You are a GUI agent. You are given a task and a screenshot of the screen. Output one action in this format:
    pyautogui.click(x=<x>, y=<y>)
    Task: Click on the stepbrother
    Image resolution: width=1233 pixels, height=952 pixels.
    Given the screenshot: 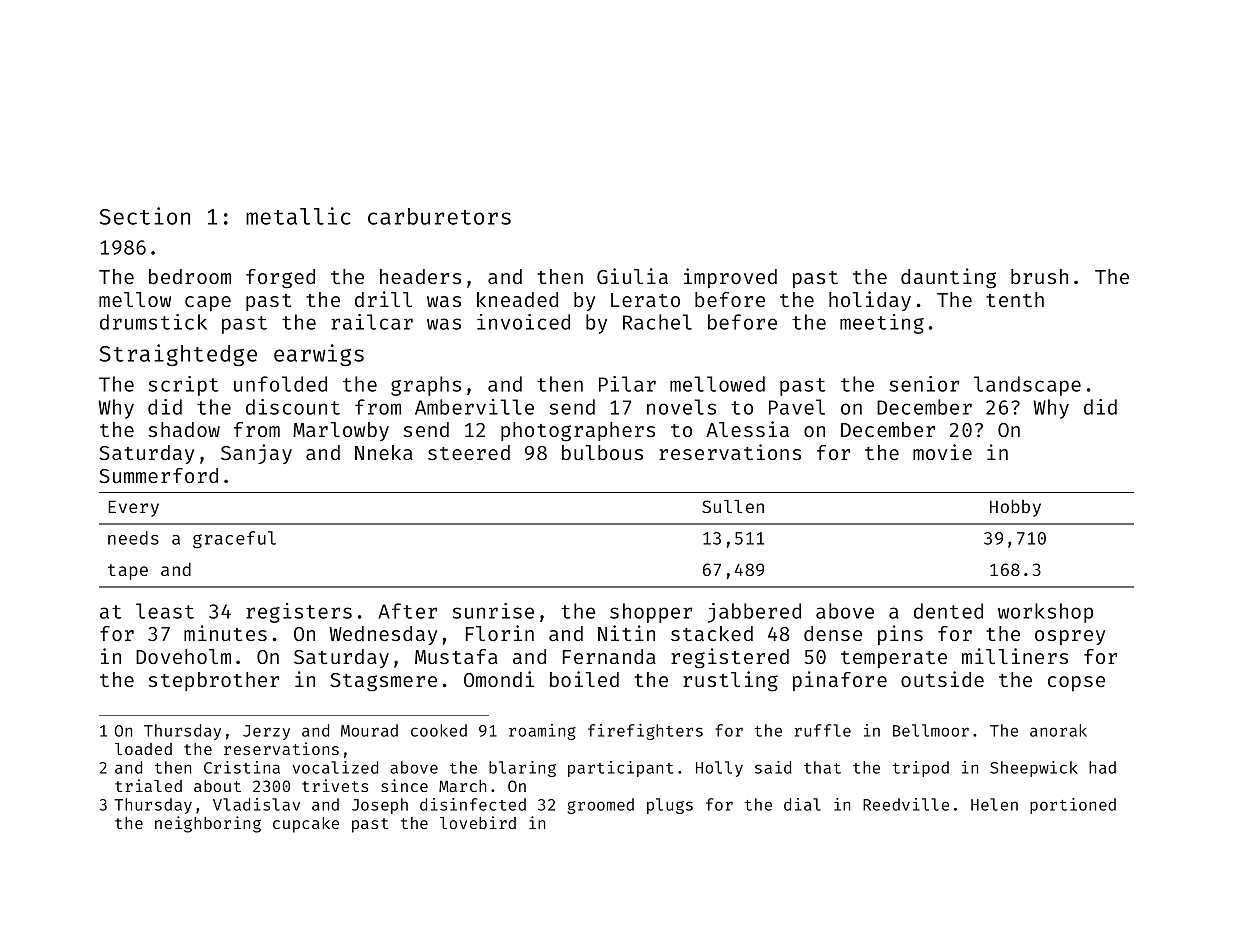 What is the action you would take?
    pyautogui.click(x=214, y=681)
